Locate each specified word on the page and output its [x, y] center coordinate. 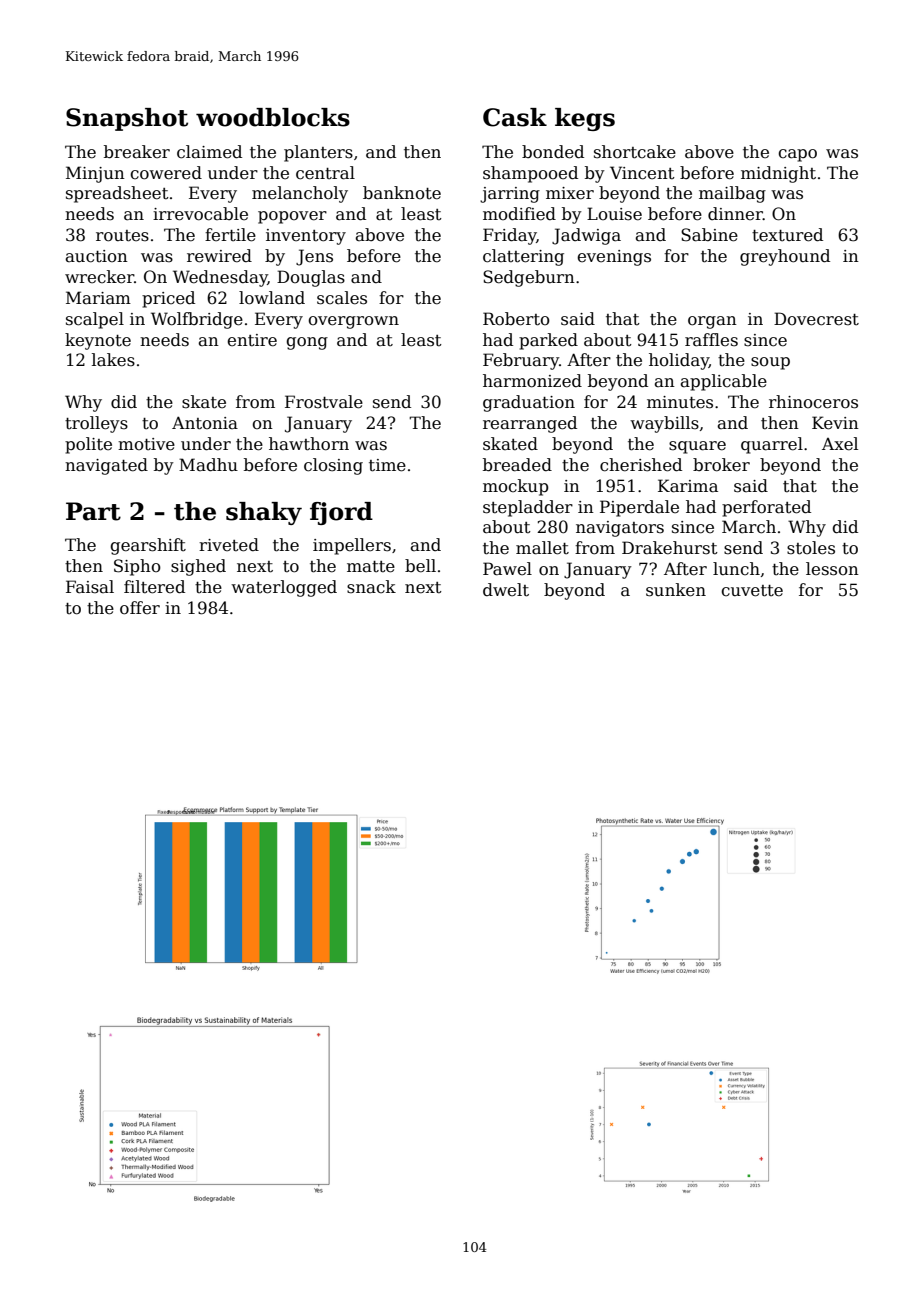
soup [770, 363]
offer [140, 608]
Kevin [835, 423]
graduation [529, 403]
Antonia [205, 423]
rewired [219, 256]
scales [342, 298]
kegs [585, 119]
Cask [515, 117]
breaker [137, 152]
